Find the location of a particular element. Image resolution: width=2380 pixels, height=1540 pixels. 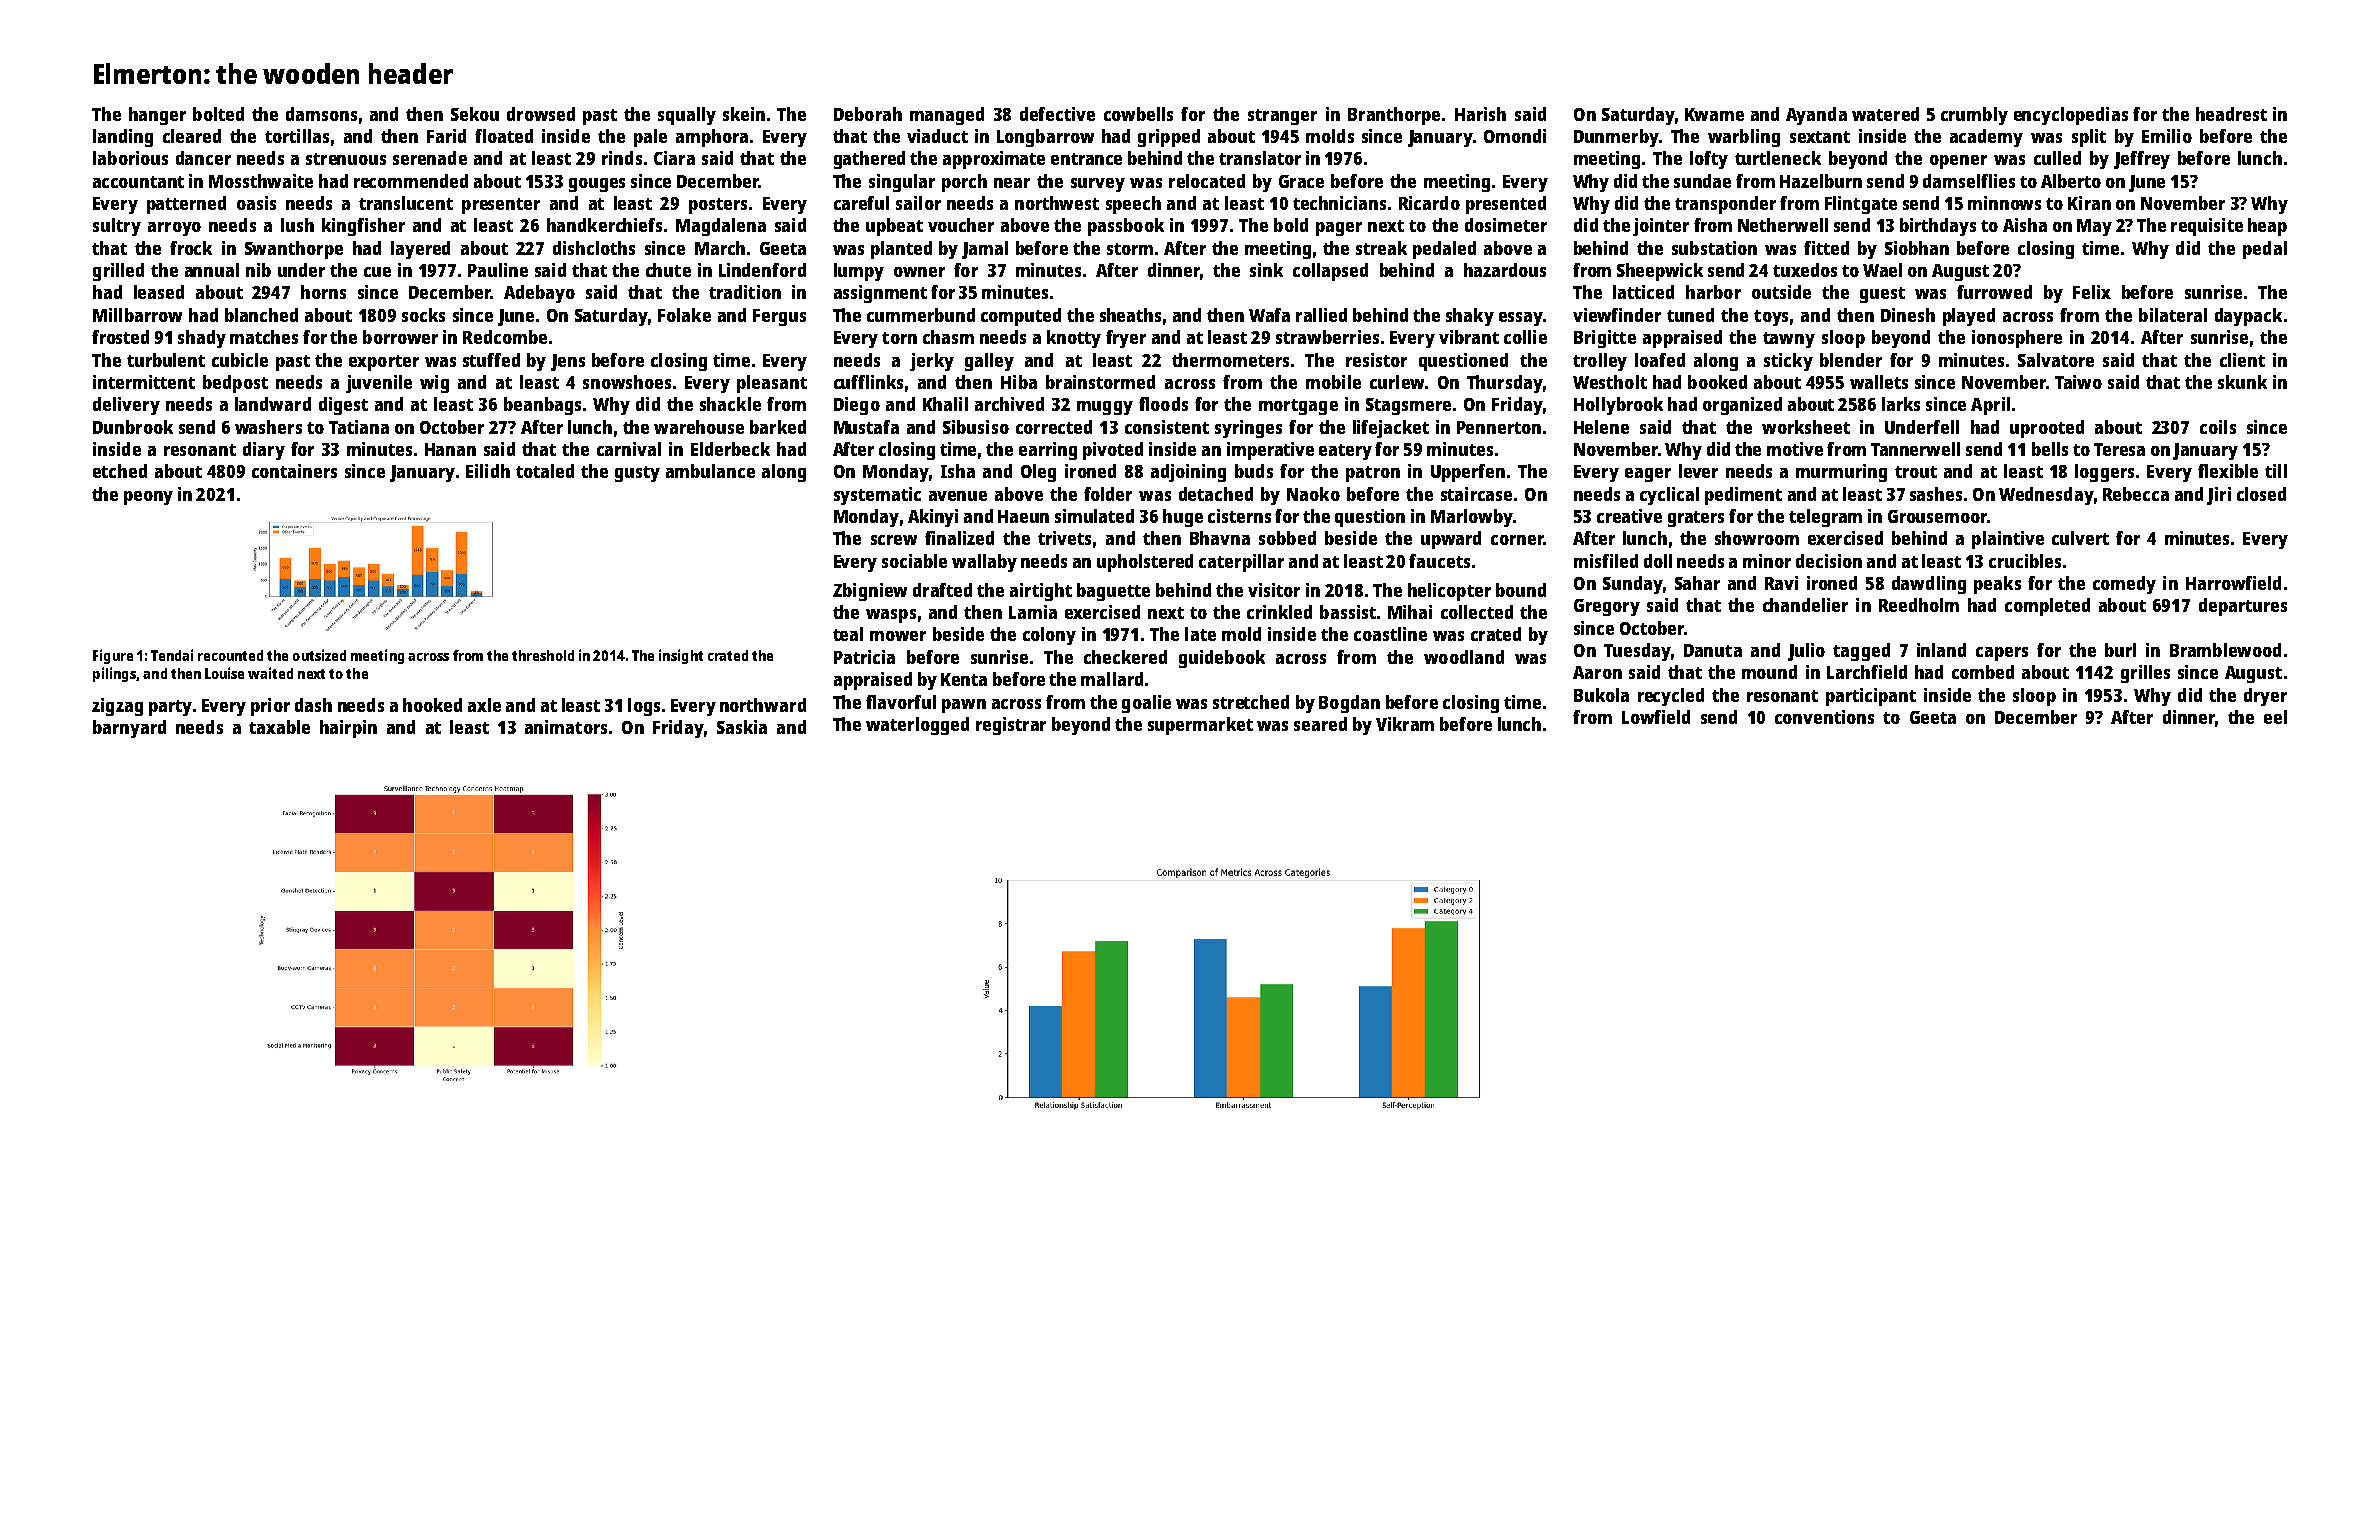

recounted is located at coordinates (230, 655).
